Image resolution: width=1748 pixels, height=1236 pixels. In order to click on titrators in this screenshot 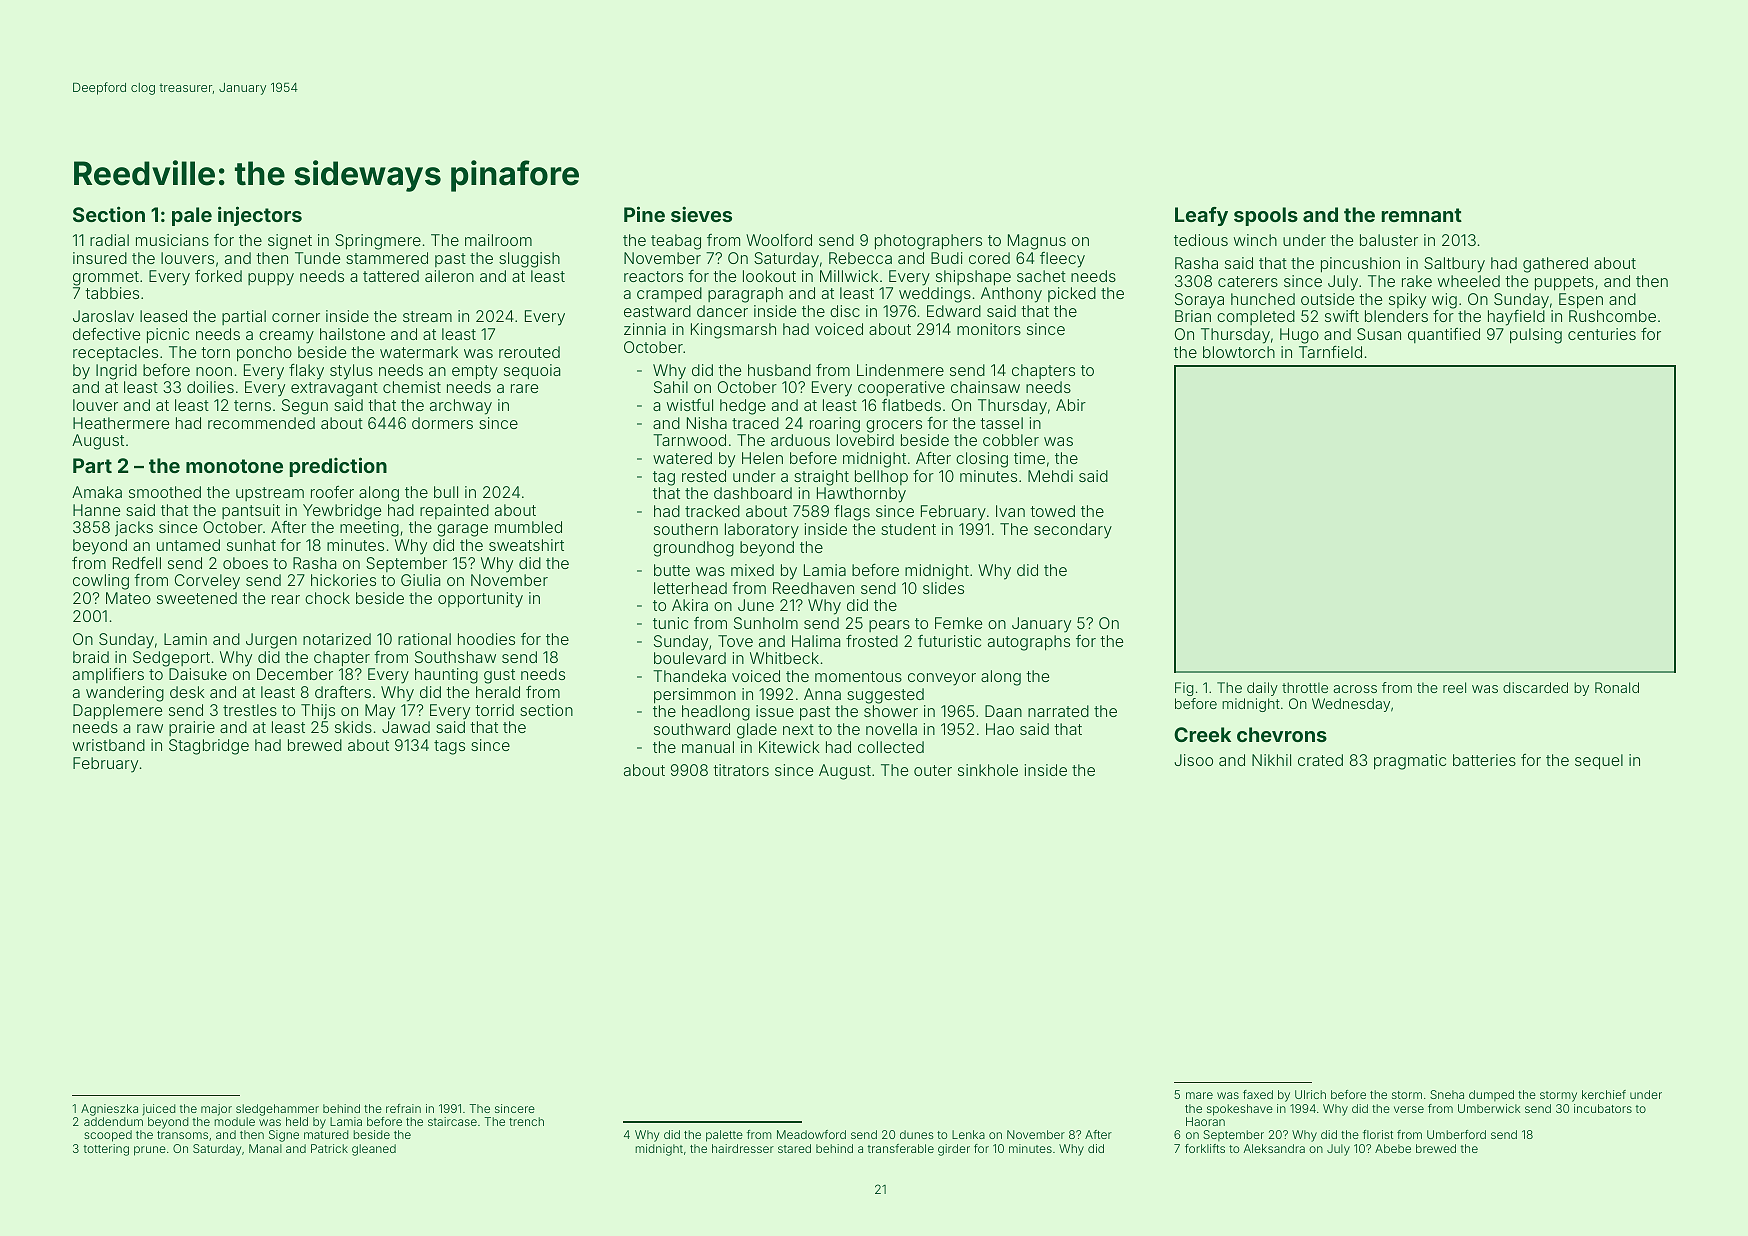, I will do `click(741, 770)`.
